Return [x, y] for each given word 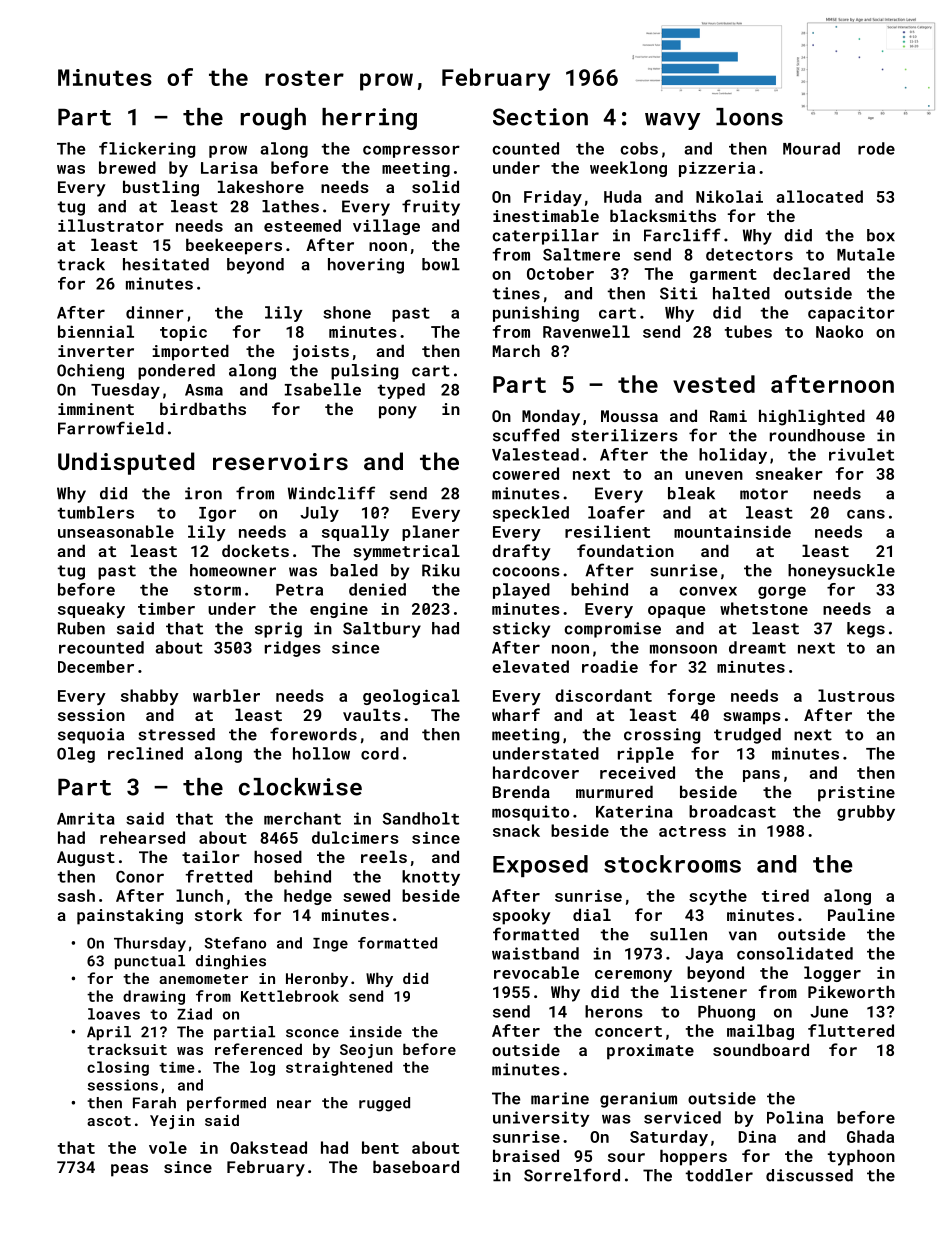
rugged [384, 1104]
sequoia [91, 736]
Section [540, 117]
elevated [530, 666]
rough [273, 119]
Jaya [704, 955]
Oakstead [268, 1147]
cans [866, 514]
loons [749, 117]
